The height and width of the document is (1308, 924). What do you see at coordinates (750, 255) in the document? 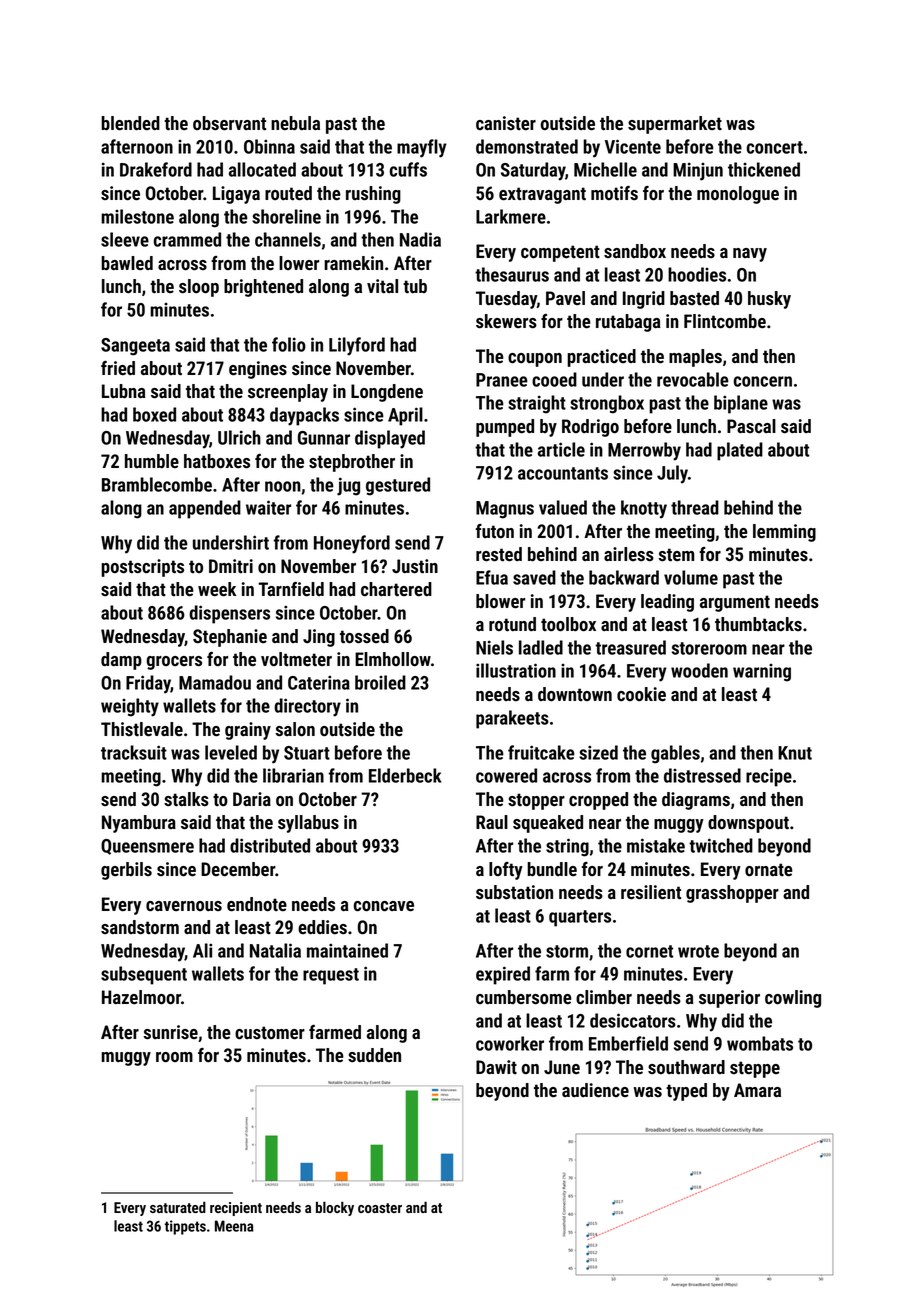
I see `navy` at bounding box center [750, 255].
